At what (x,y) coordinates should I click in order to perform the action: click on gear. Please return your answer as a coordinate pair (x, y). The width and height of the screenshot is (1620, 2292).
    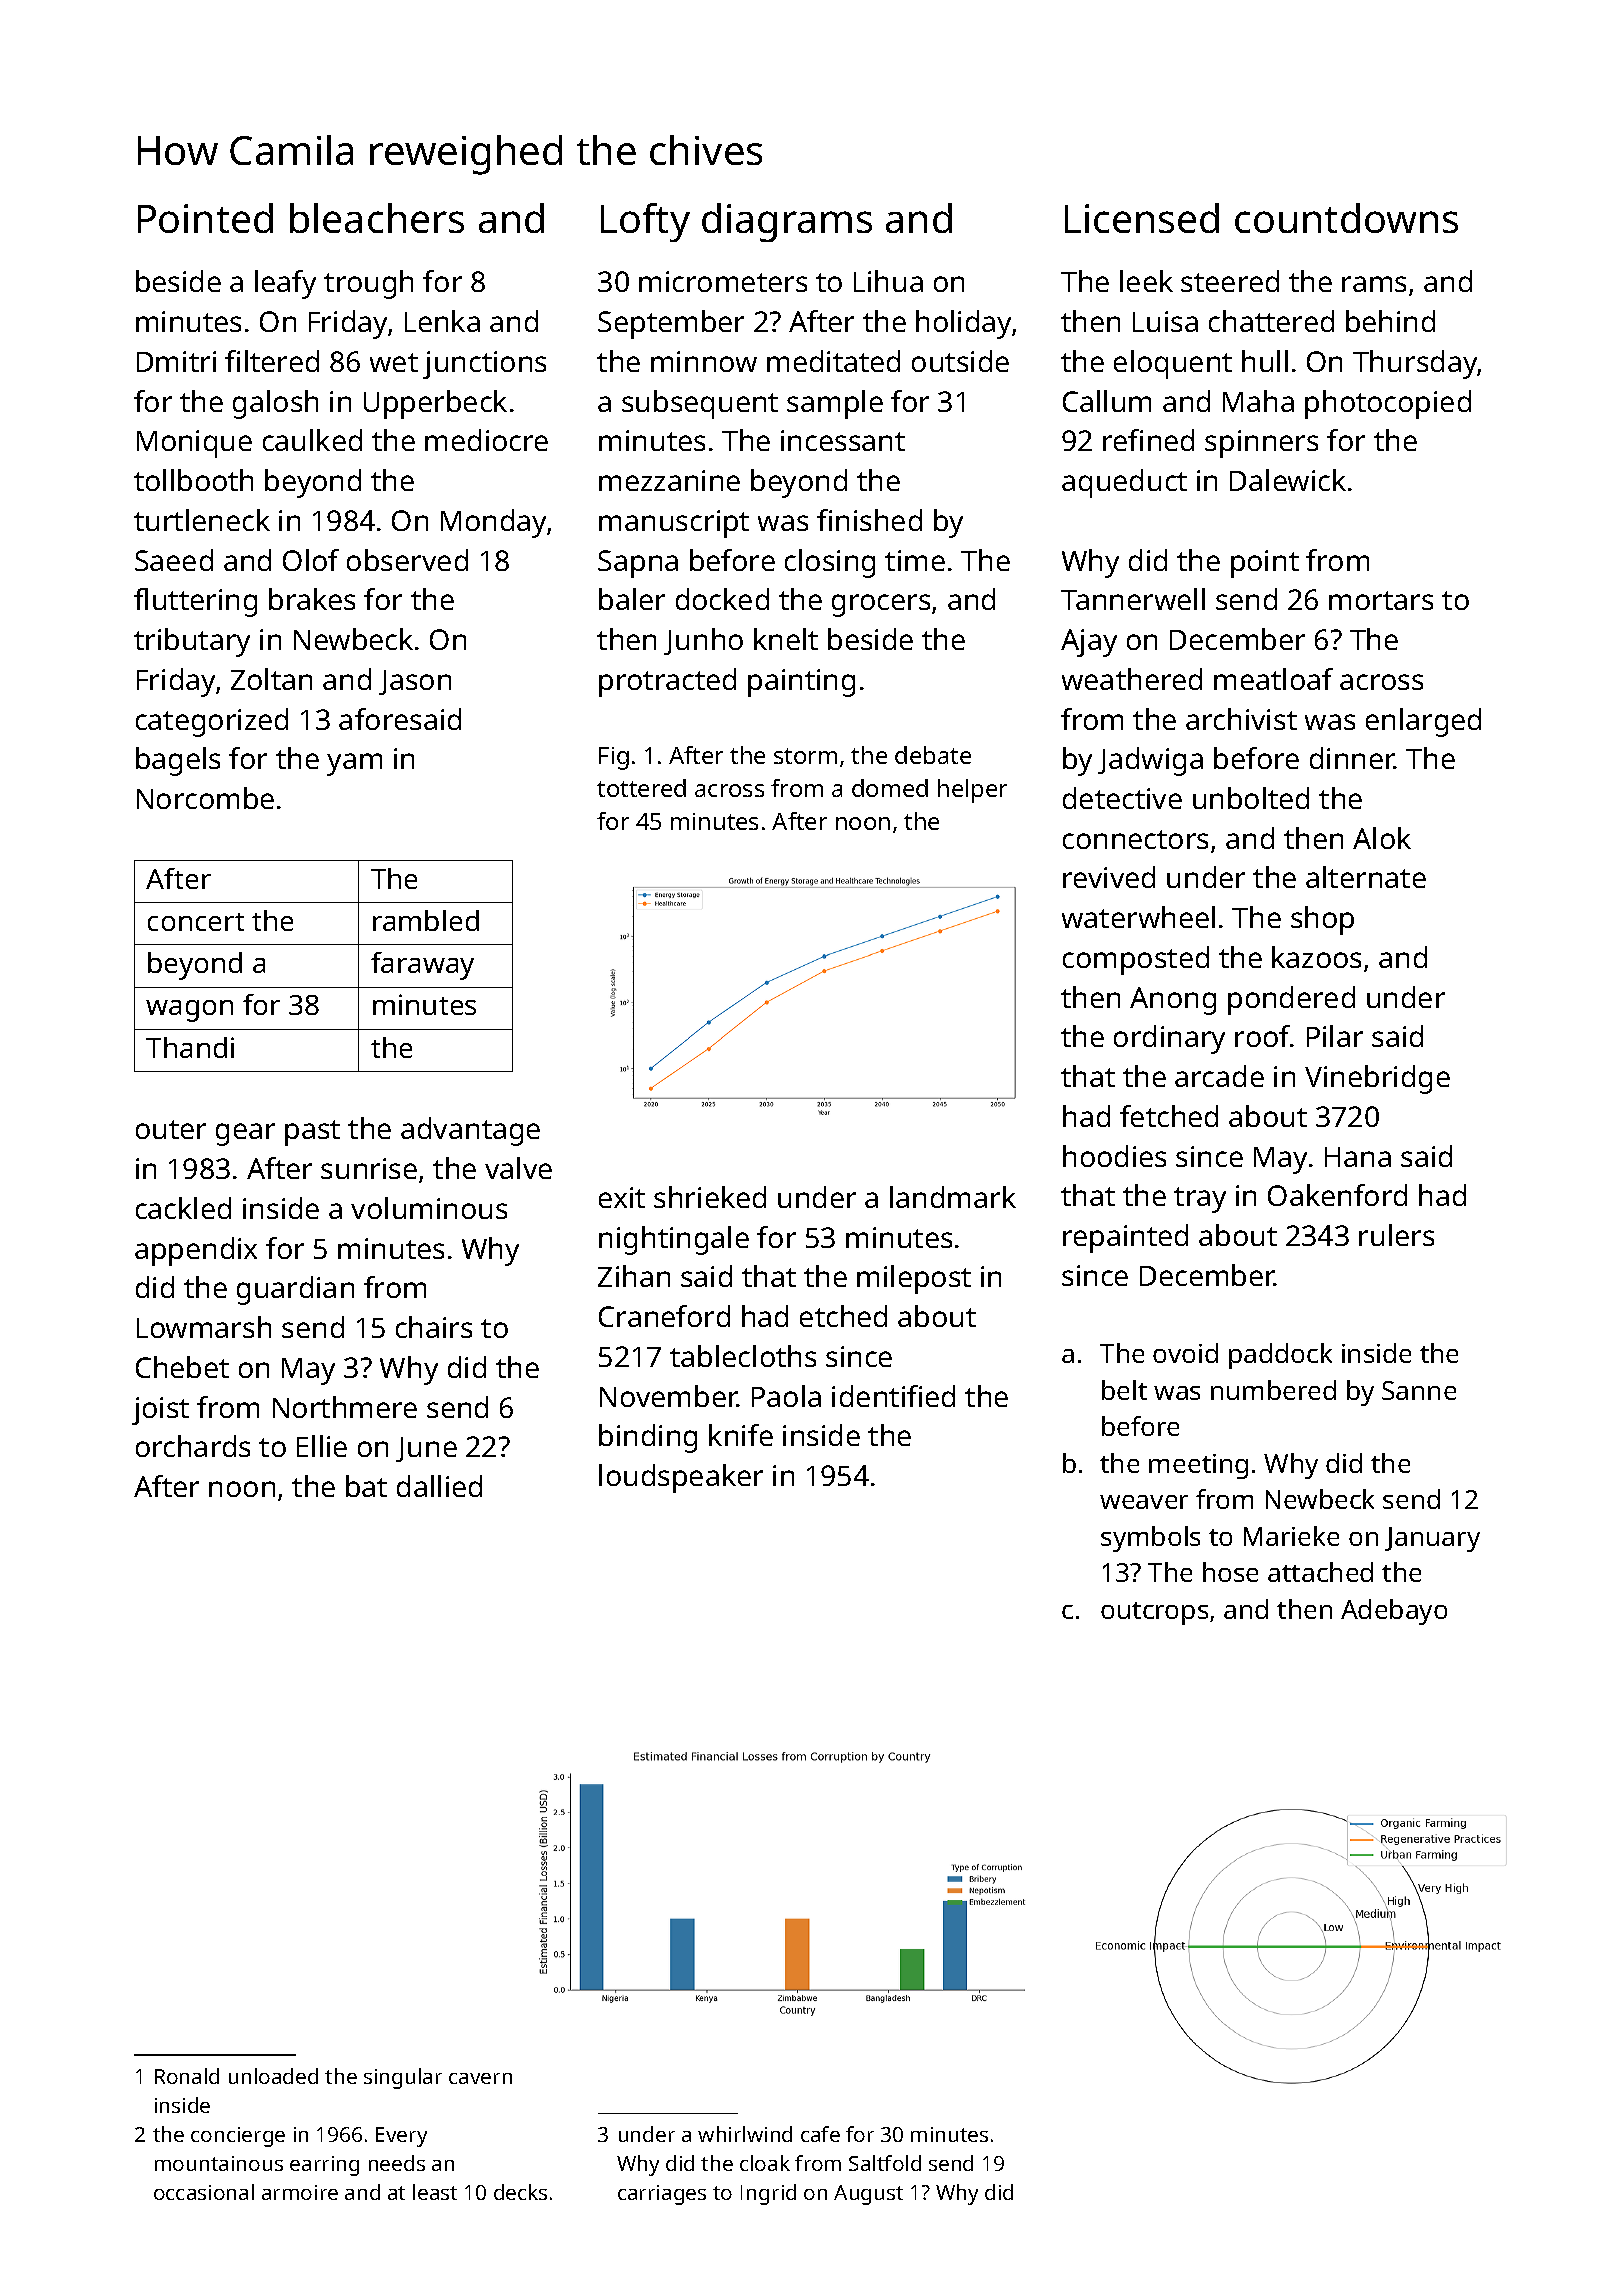
    Looking at the image, I should click on (245, 1134).
